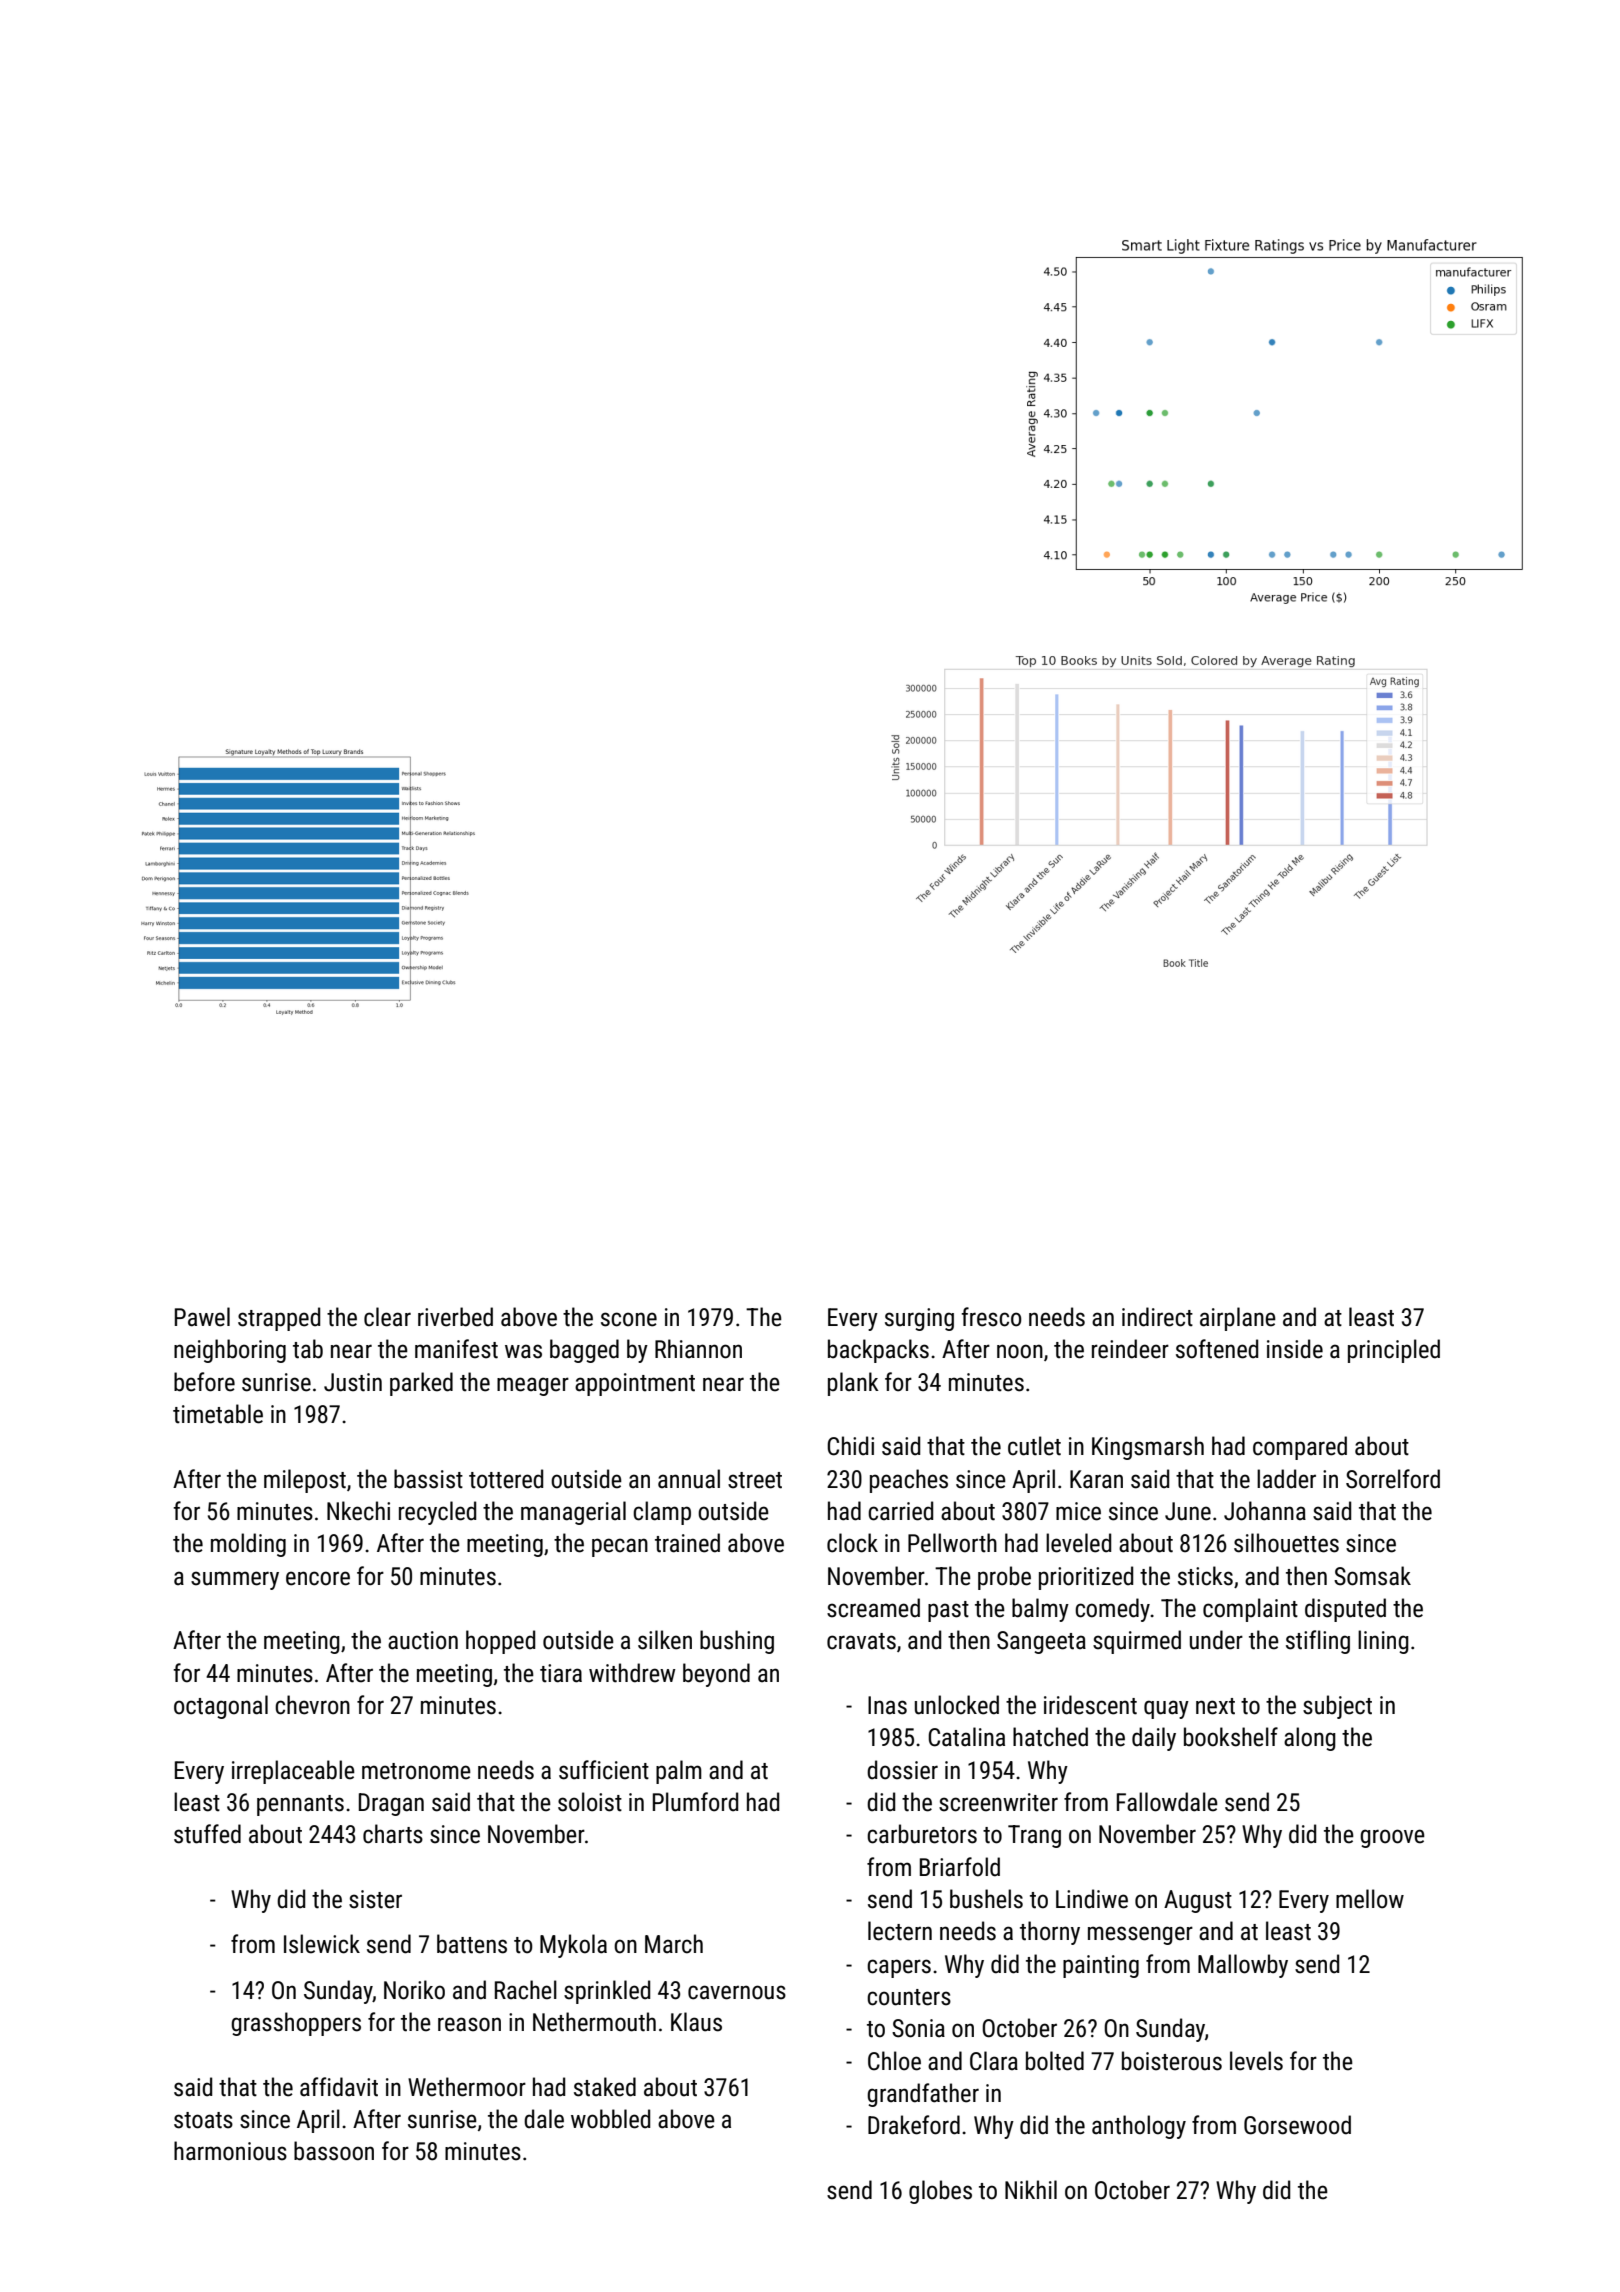 Image resolution: width=1620 pixels, height=2292 pixels. What do you see at coordinates (590, 1802) in the screenshot?
I see `soloist` at bounding box center [590, 1802].
